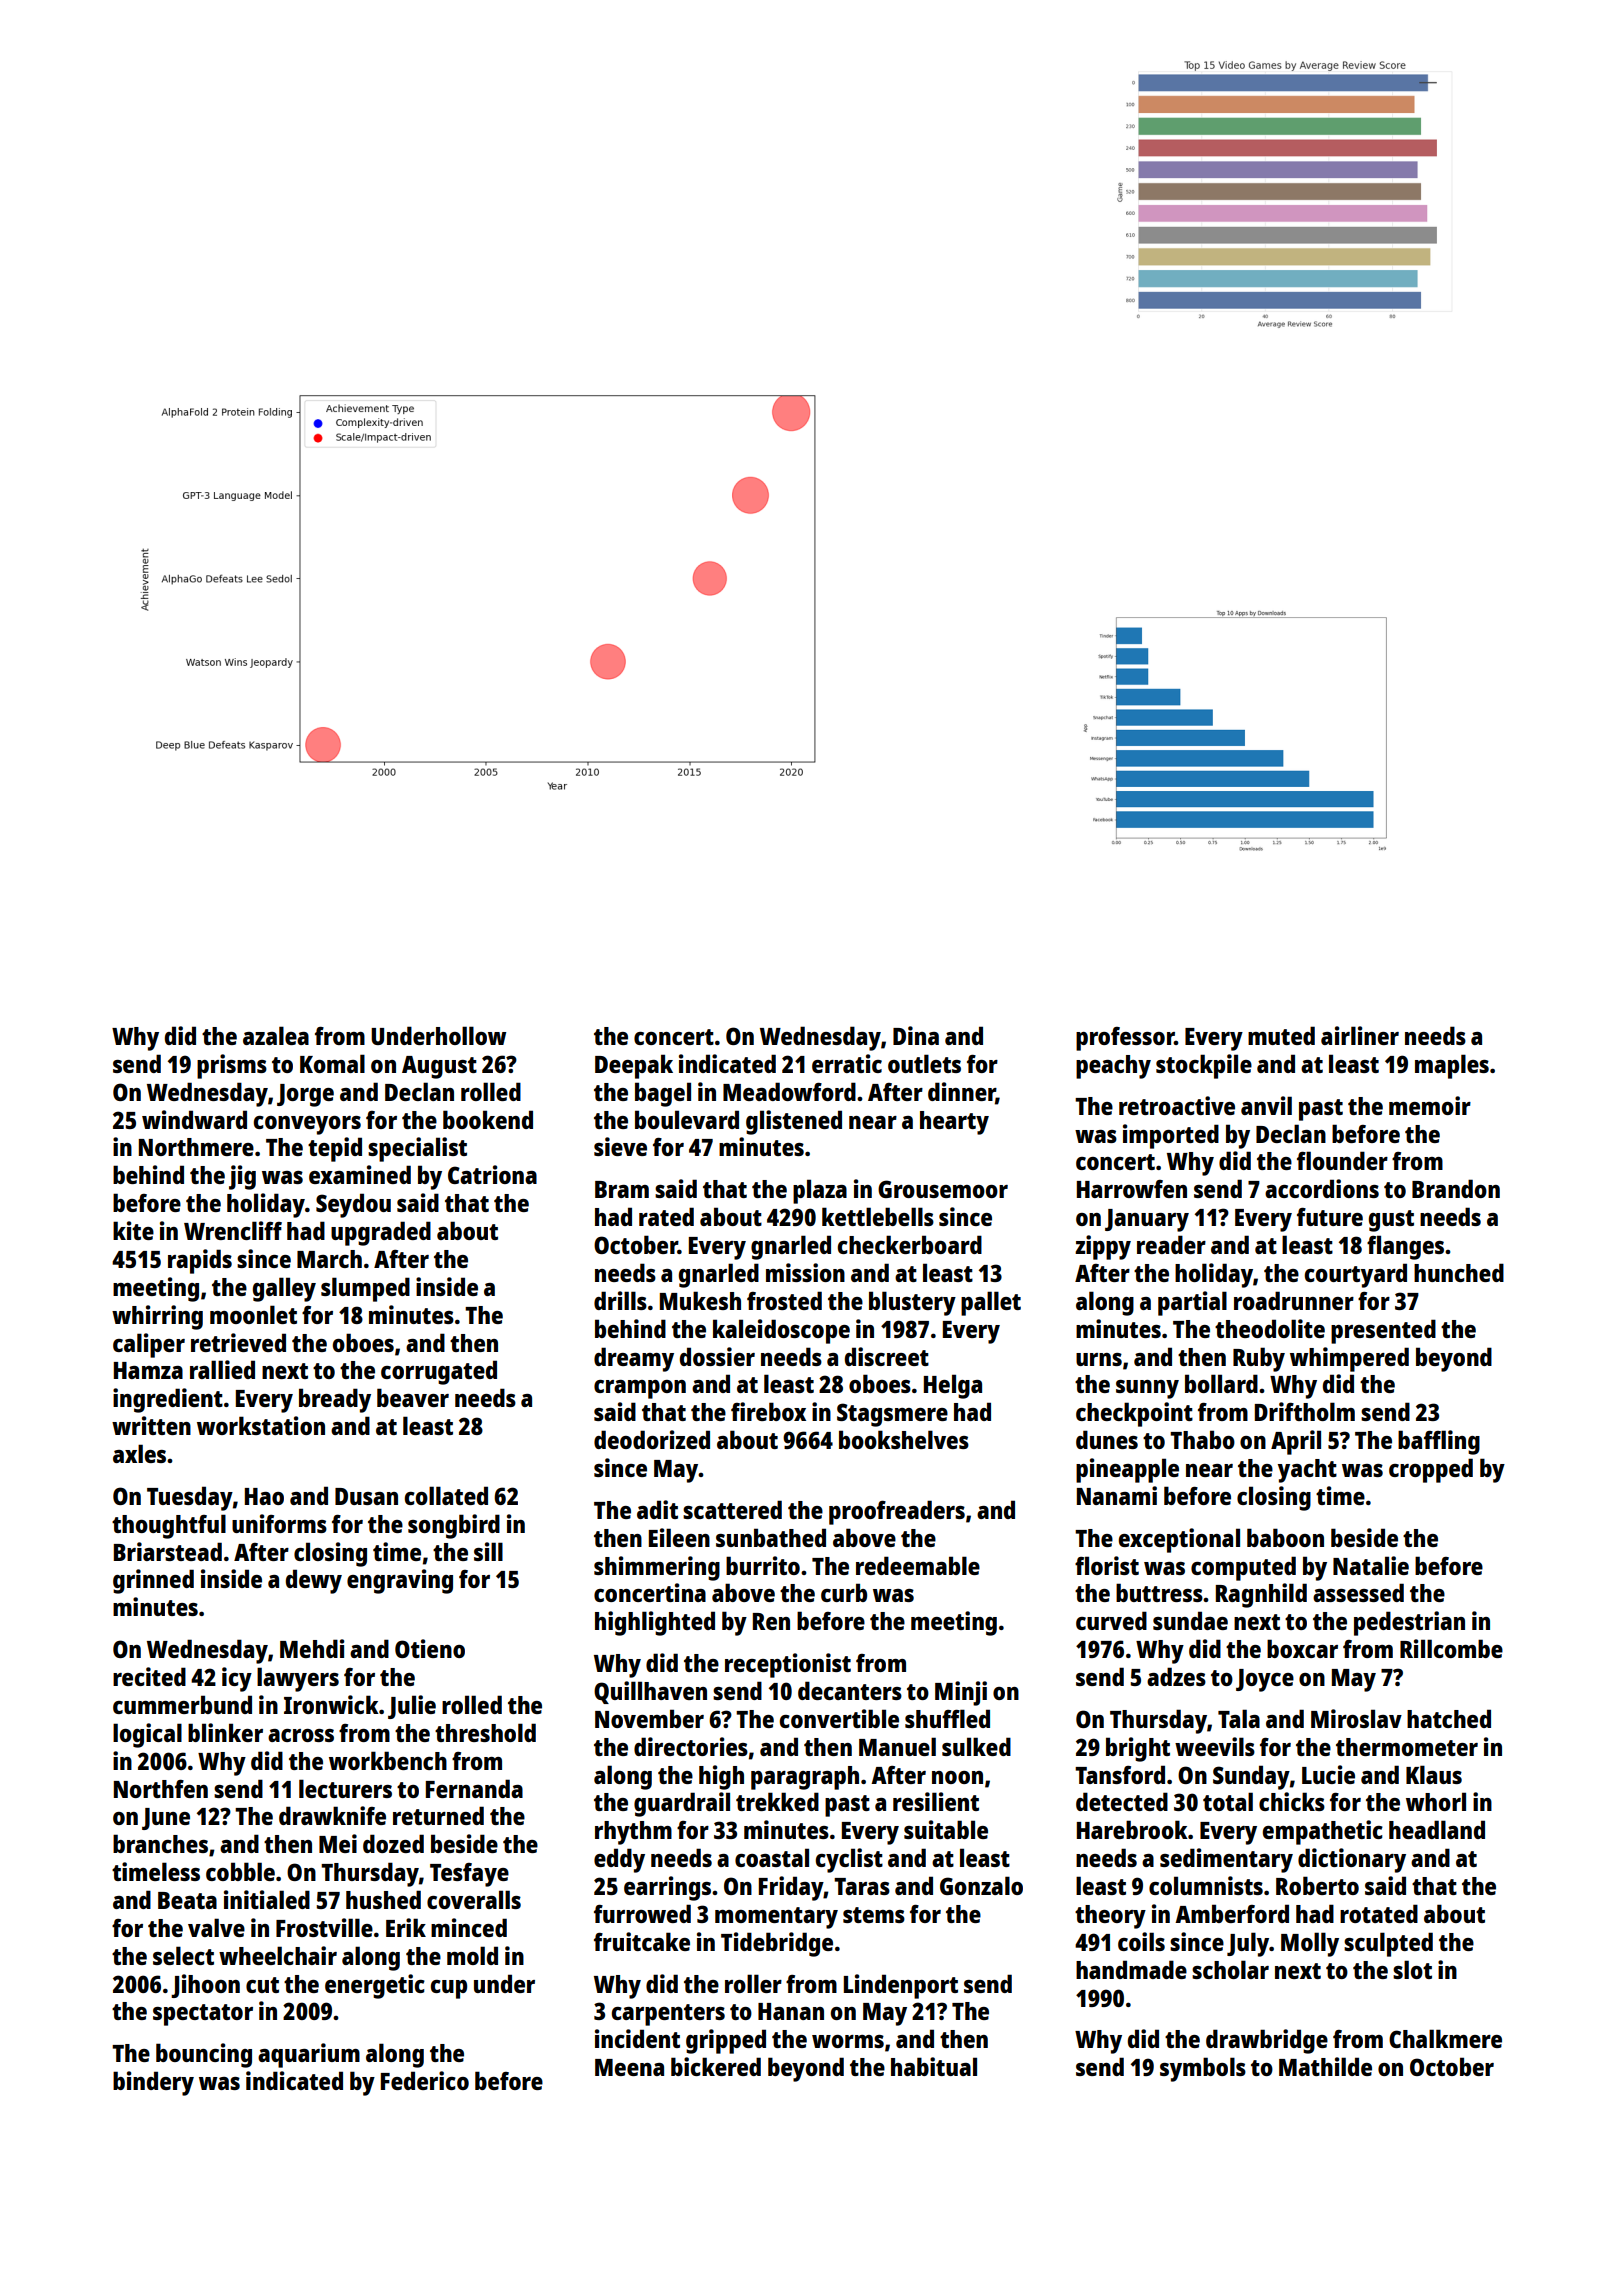 Image resolution: width=1620 pixels, height=2292 pixels. Describe the element at coordinates (887, 1356) in the page. I see `discreet` at that location.
